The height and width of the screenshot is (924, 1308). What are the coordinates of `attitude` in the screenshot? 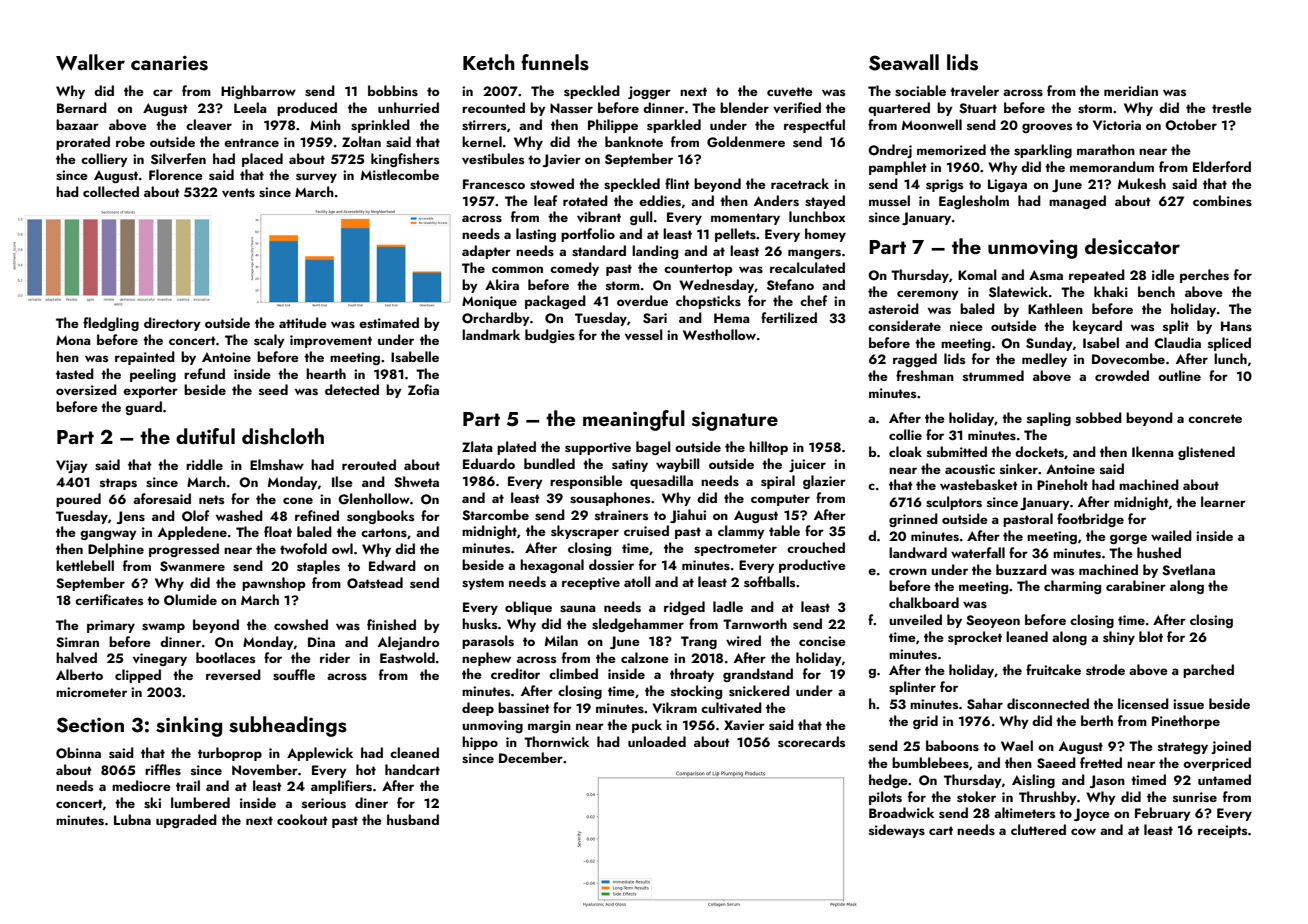 It's located at (303, 322).
